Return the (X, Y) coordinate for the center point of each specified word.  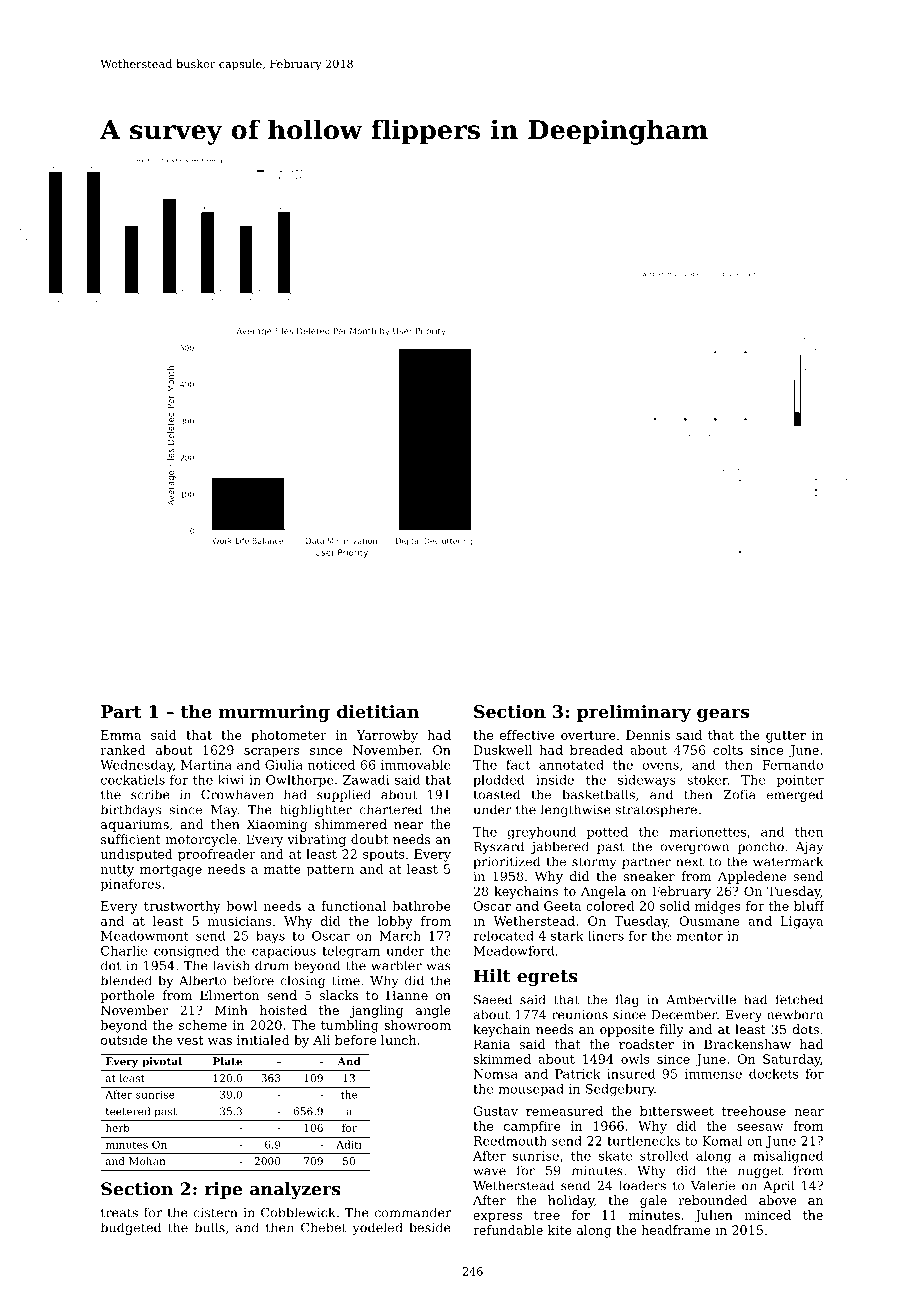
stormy (594, 863)
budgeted (131, 1228)
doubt (369, 839)
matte (282, 869)
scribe (150, 794)
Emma (121, 735)
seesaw (760, 1127)
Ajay (810, 848)
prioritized (506, 862)
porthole (127, 996)
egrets (547, 978)
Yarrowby (387, 736)
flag (627, 1000)
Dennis (648, 735)
